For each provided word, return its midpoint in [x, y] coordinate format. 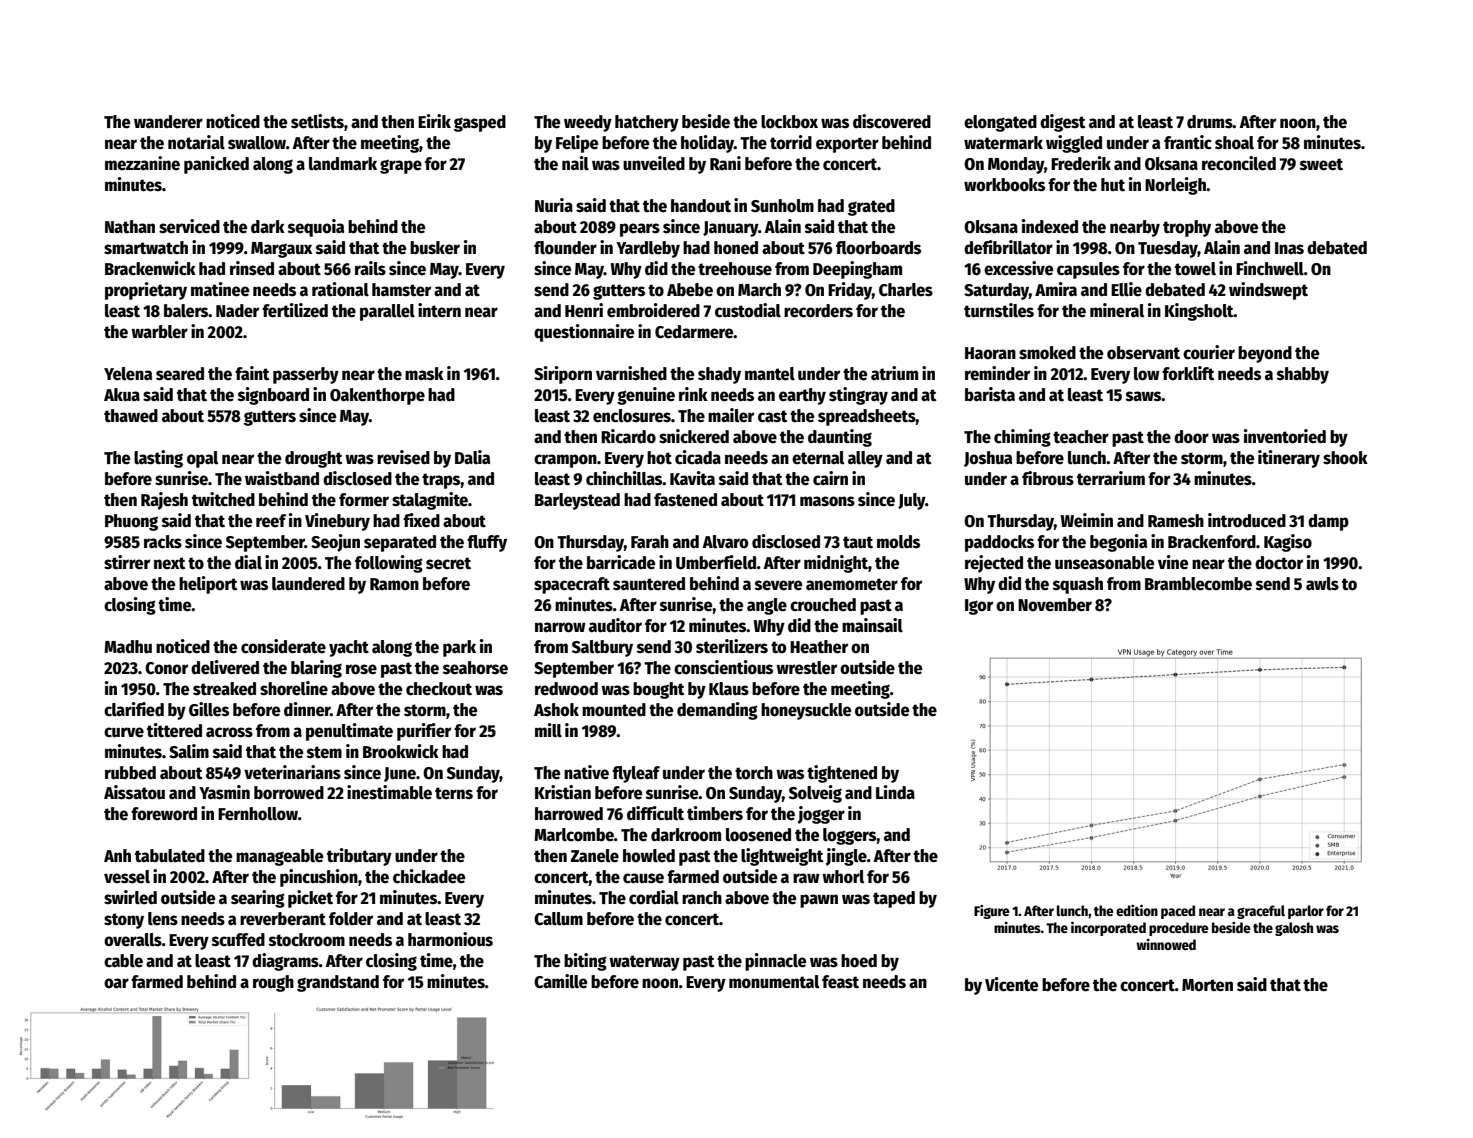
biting [585, 962]
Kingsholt [1199, 312]
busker [435, 248]
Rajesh [164, 501]
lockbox [789, 122]
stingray [858, 396]
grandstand [338, 983]
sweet [1321, 164]
